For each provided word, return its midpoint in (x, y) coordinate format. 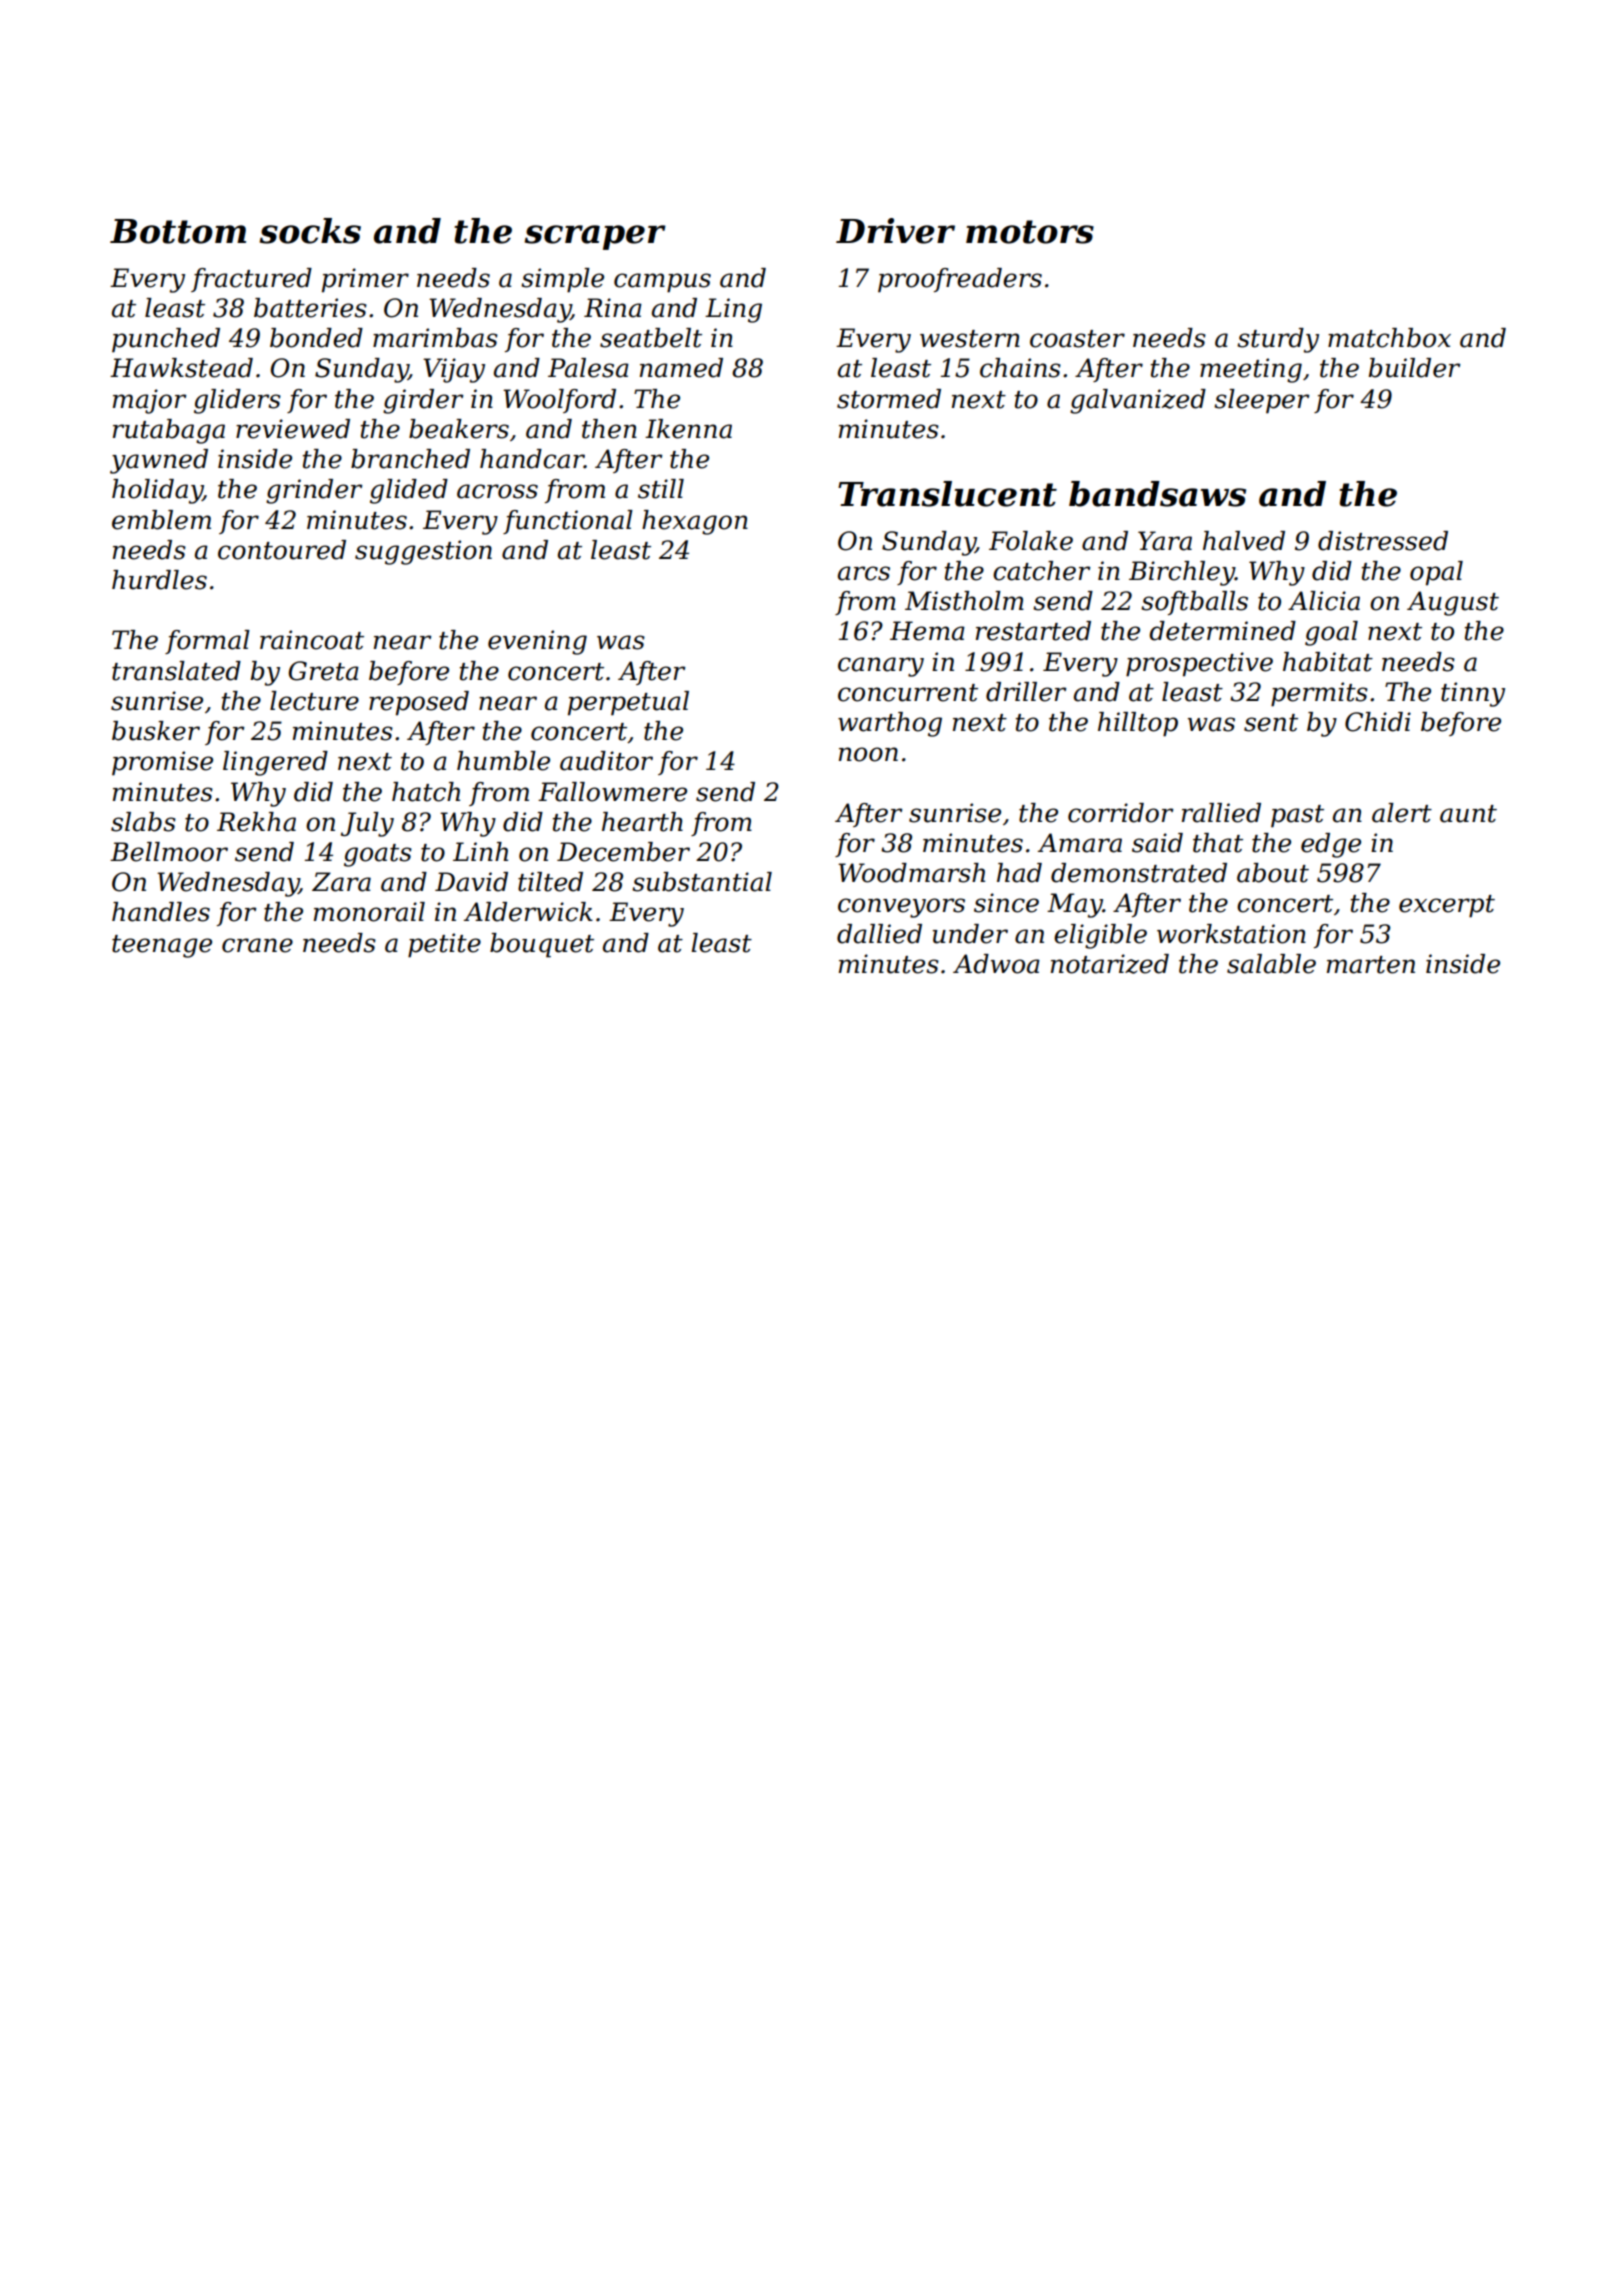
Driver (895, 231)
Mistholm (964, 601)
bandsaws (1157, 494)
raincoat (312, 640)
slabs (143, 822)
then (609, 429)
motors (1030, 232)
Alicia (1324, 601)
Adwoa (996, 964)
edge (1331, 845)
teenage (162, 946)
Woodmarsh (911, 873)
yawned (159, 461)
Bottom (178, 231)
